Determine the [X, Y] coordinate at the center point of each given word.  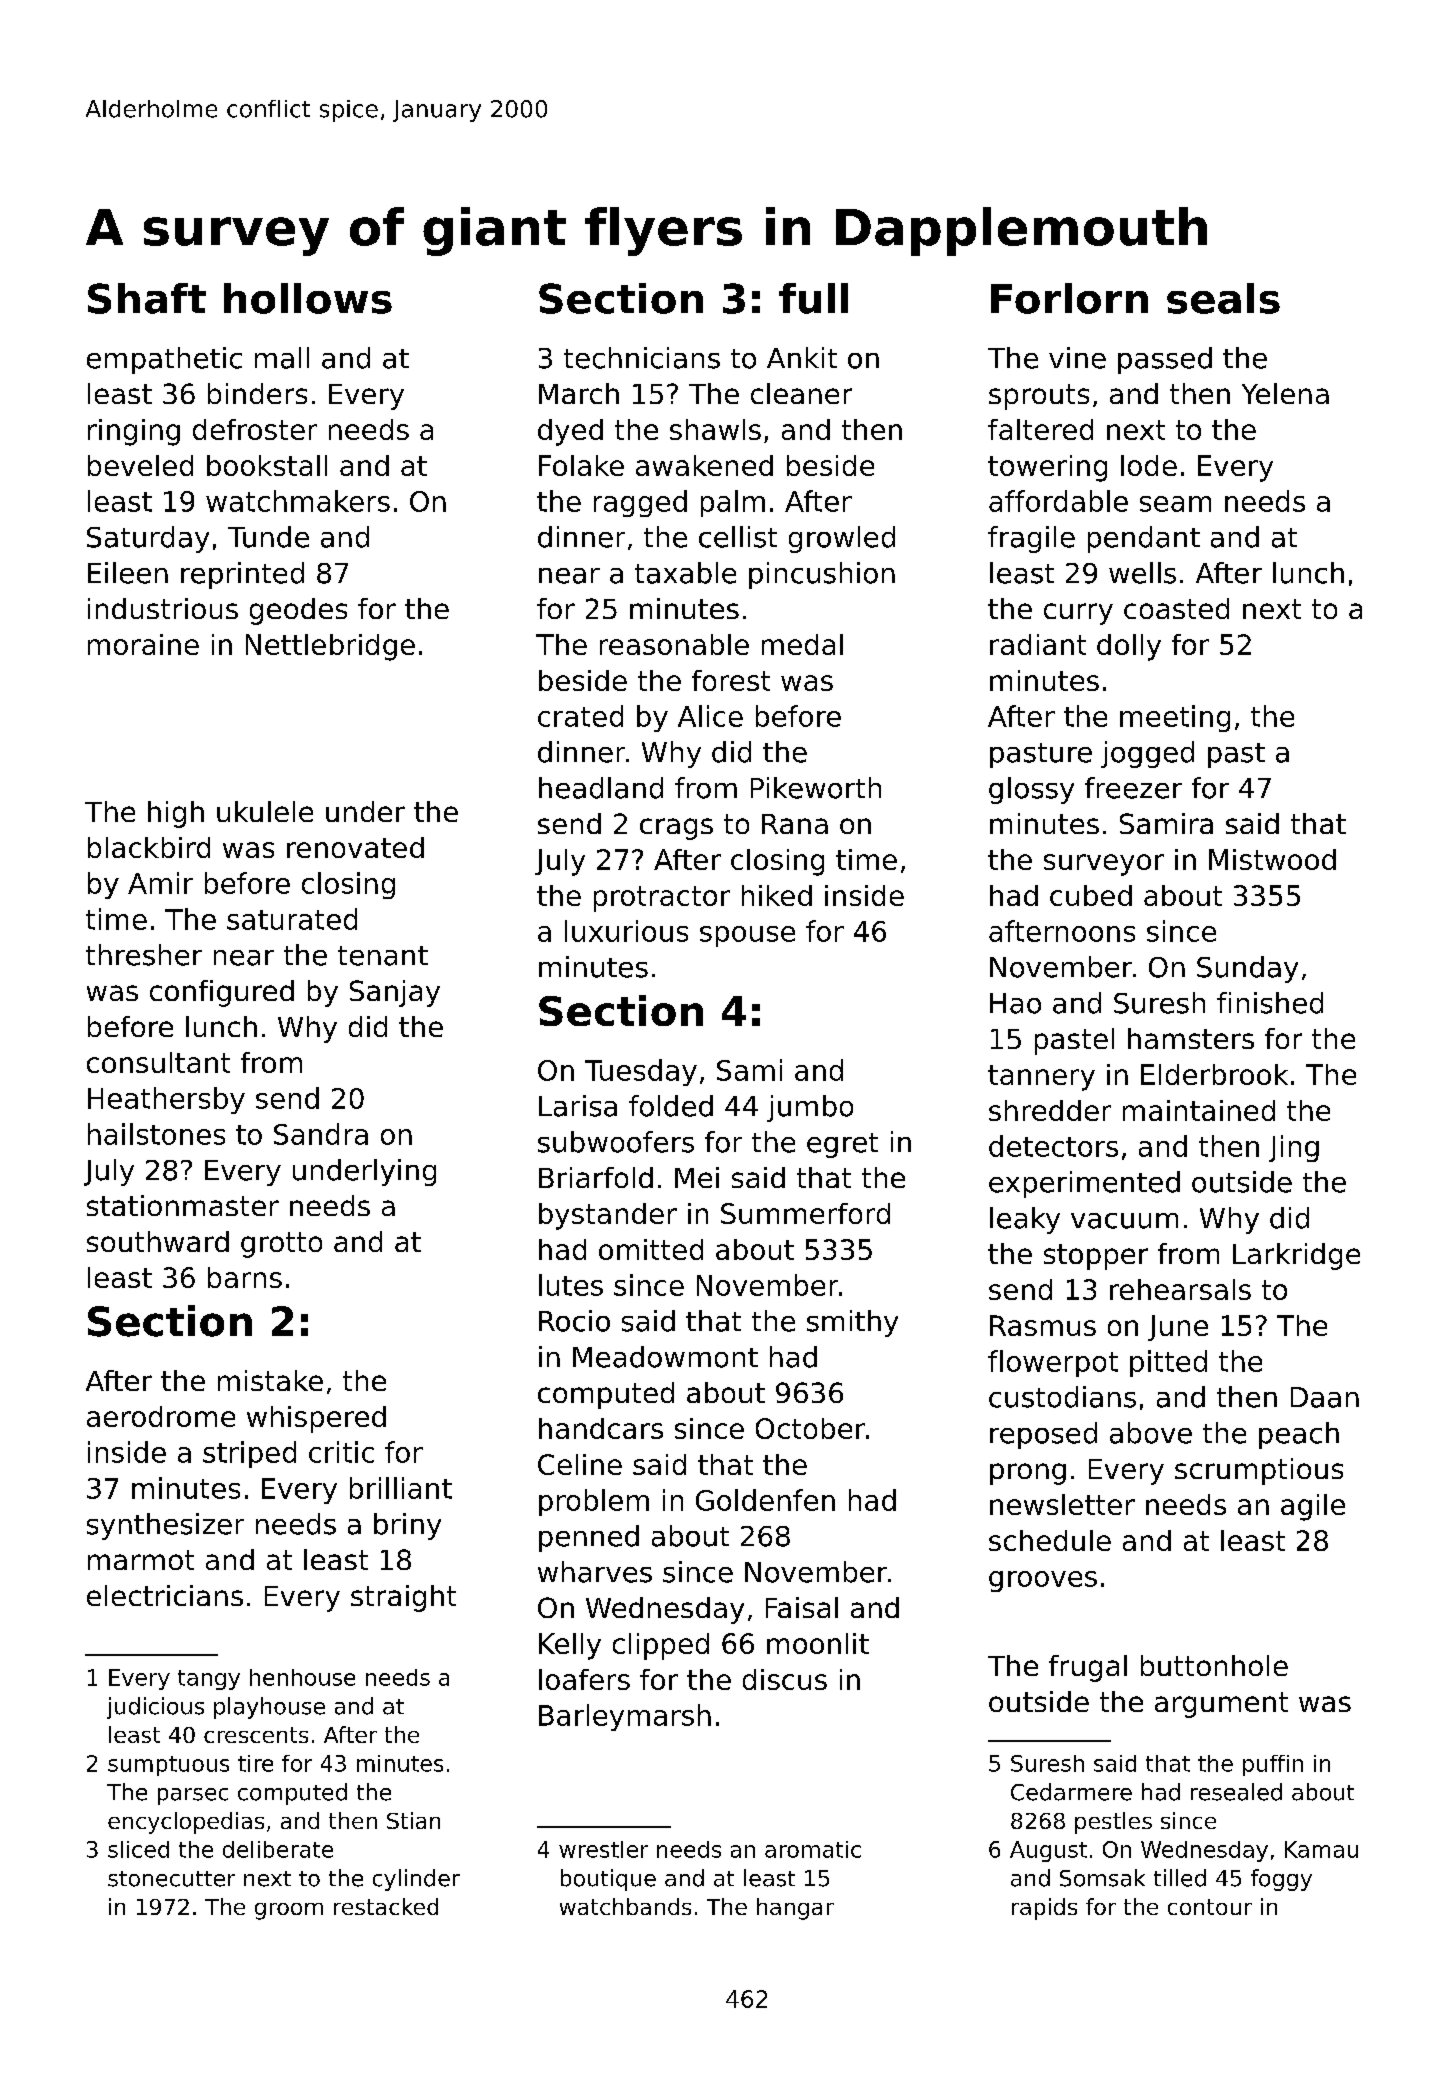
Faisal [802, 1607]
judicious [155, 1708]
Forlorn [1069, 298]
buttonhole [1214, 1665]
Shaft [147, 298]
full [813, 298]
